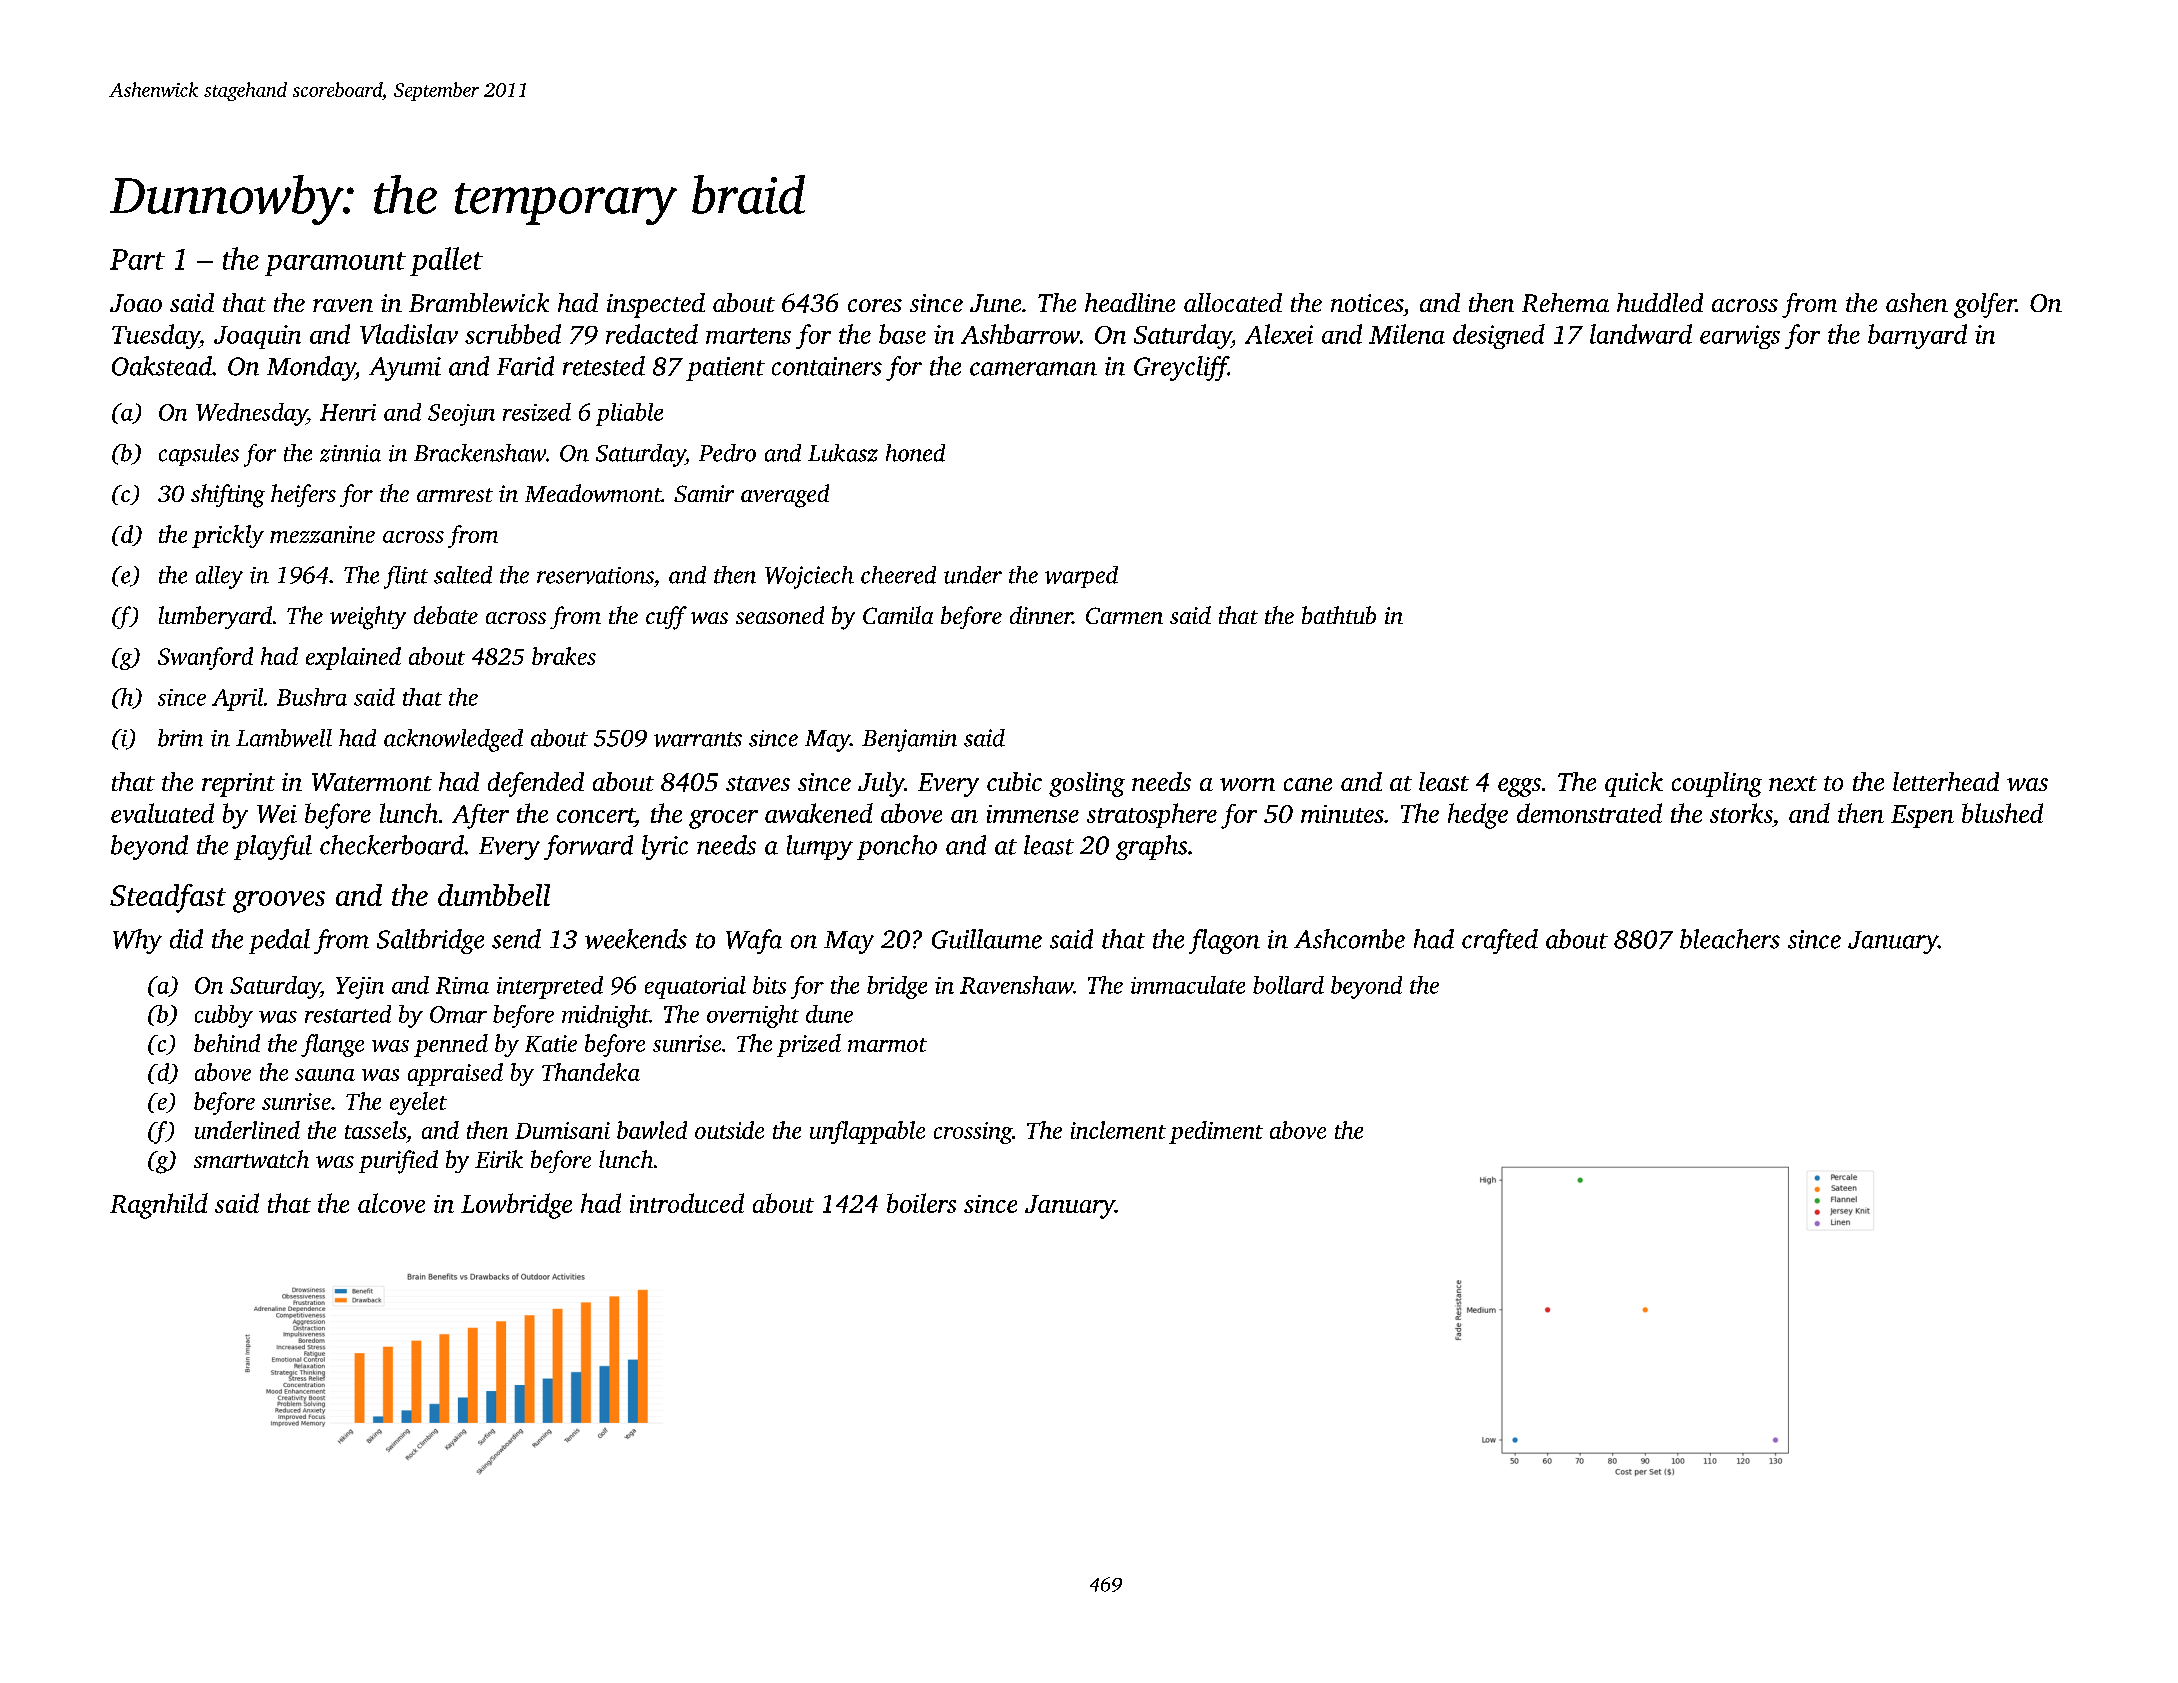 This screenshot has height=1683, width=2178. What do you see at coordinates (1041, 615) in the screenshot?
I see `dinner` at bounding box center [1041, 615].
